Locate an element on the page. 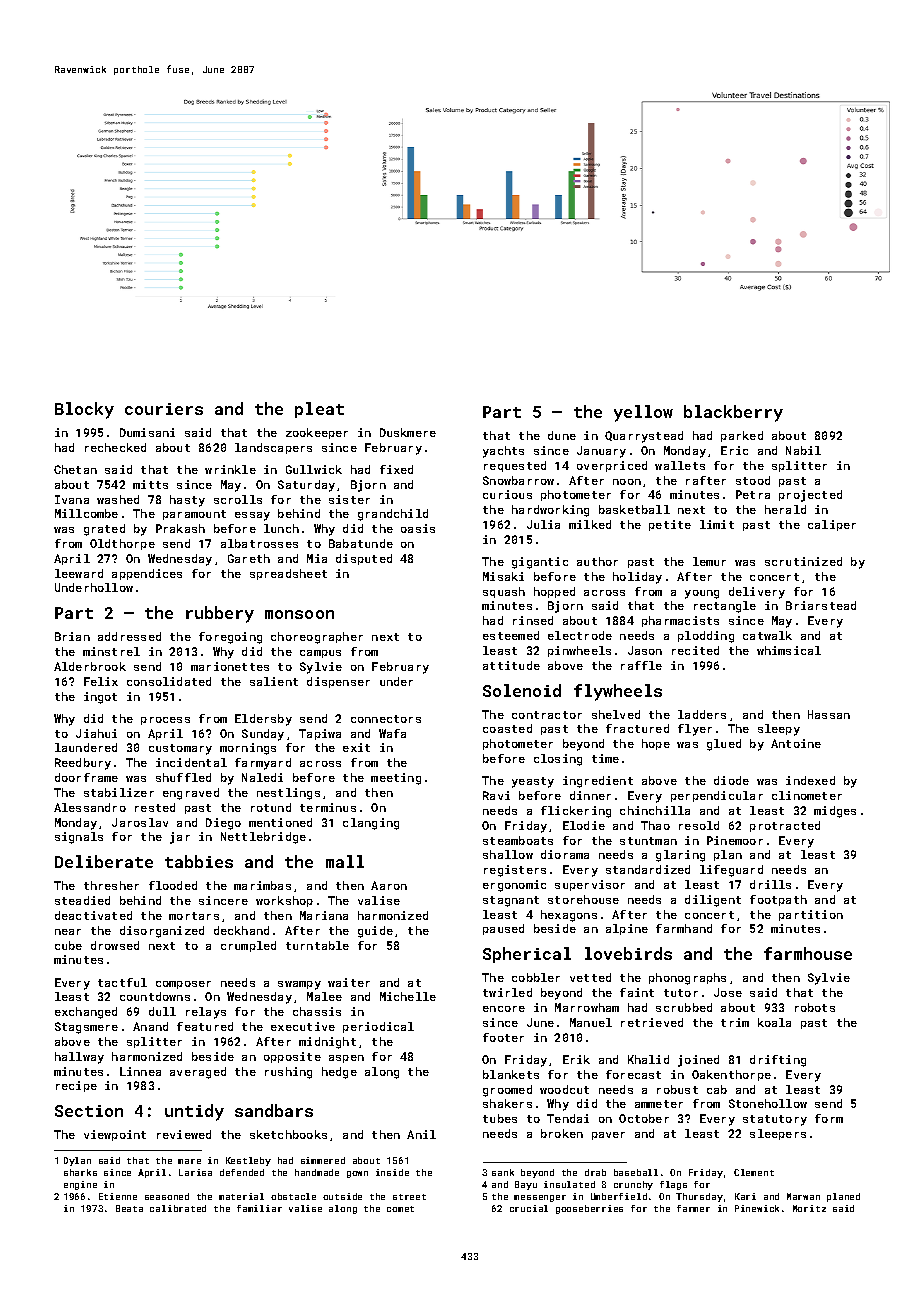 The height and width of the image is (1308, 924). caliper is located at coordinates (832, 525).
